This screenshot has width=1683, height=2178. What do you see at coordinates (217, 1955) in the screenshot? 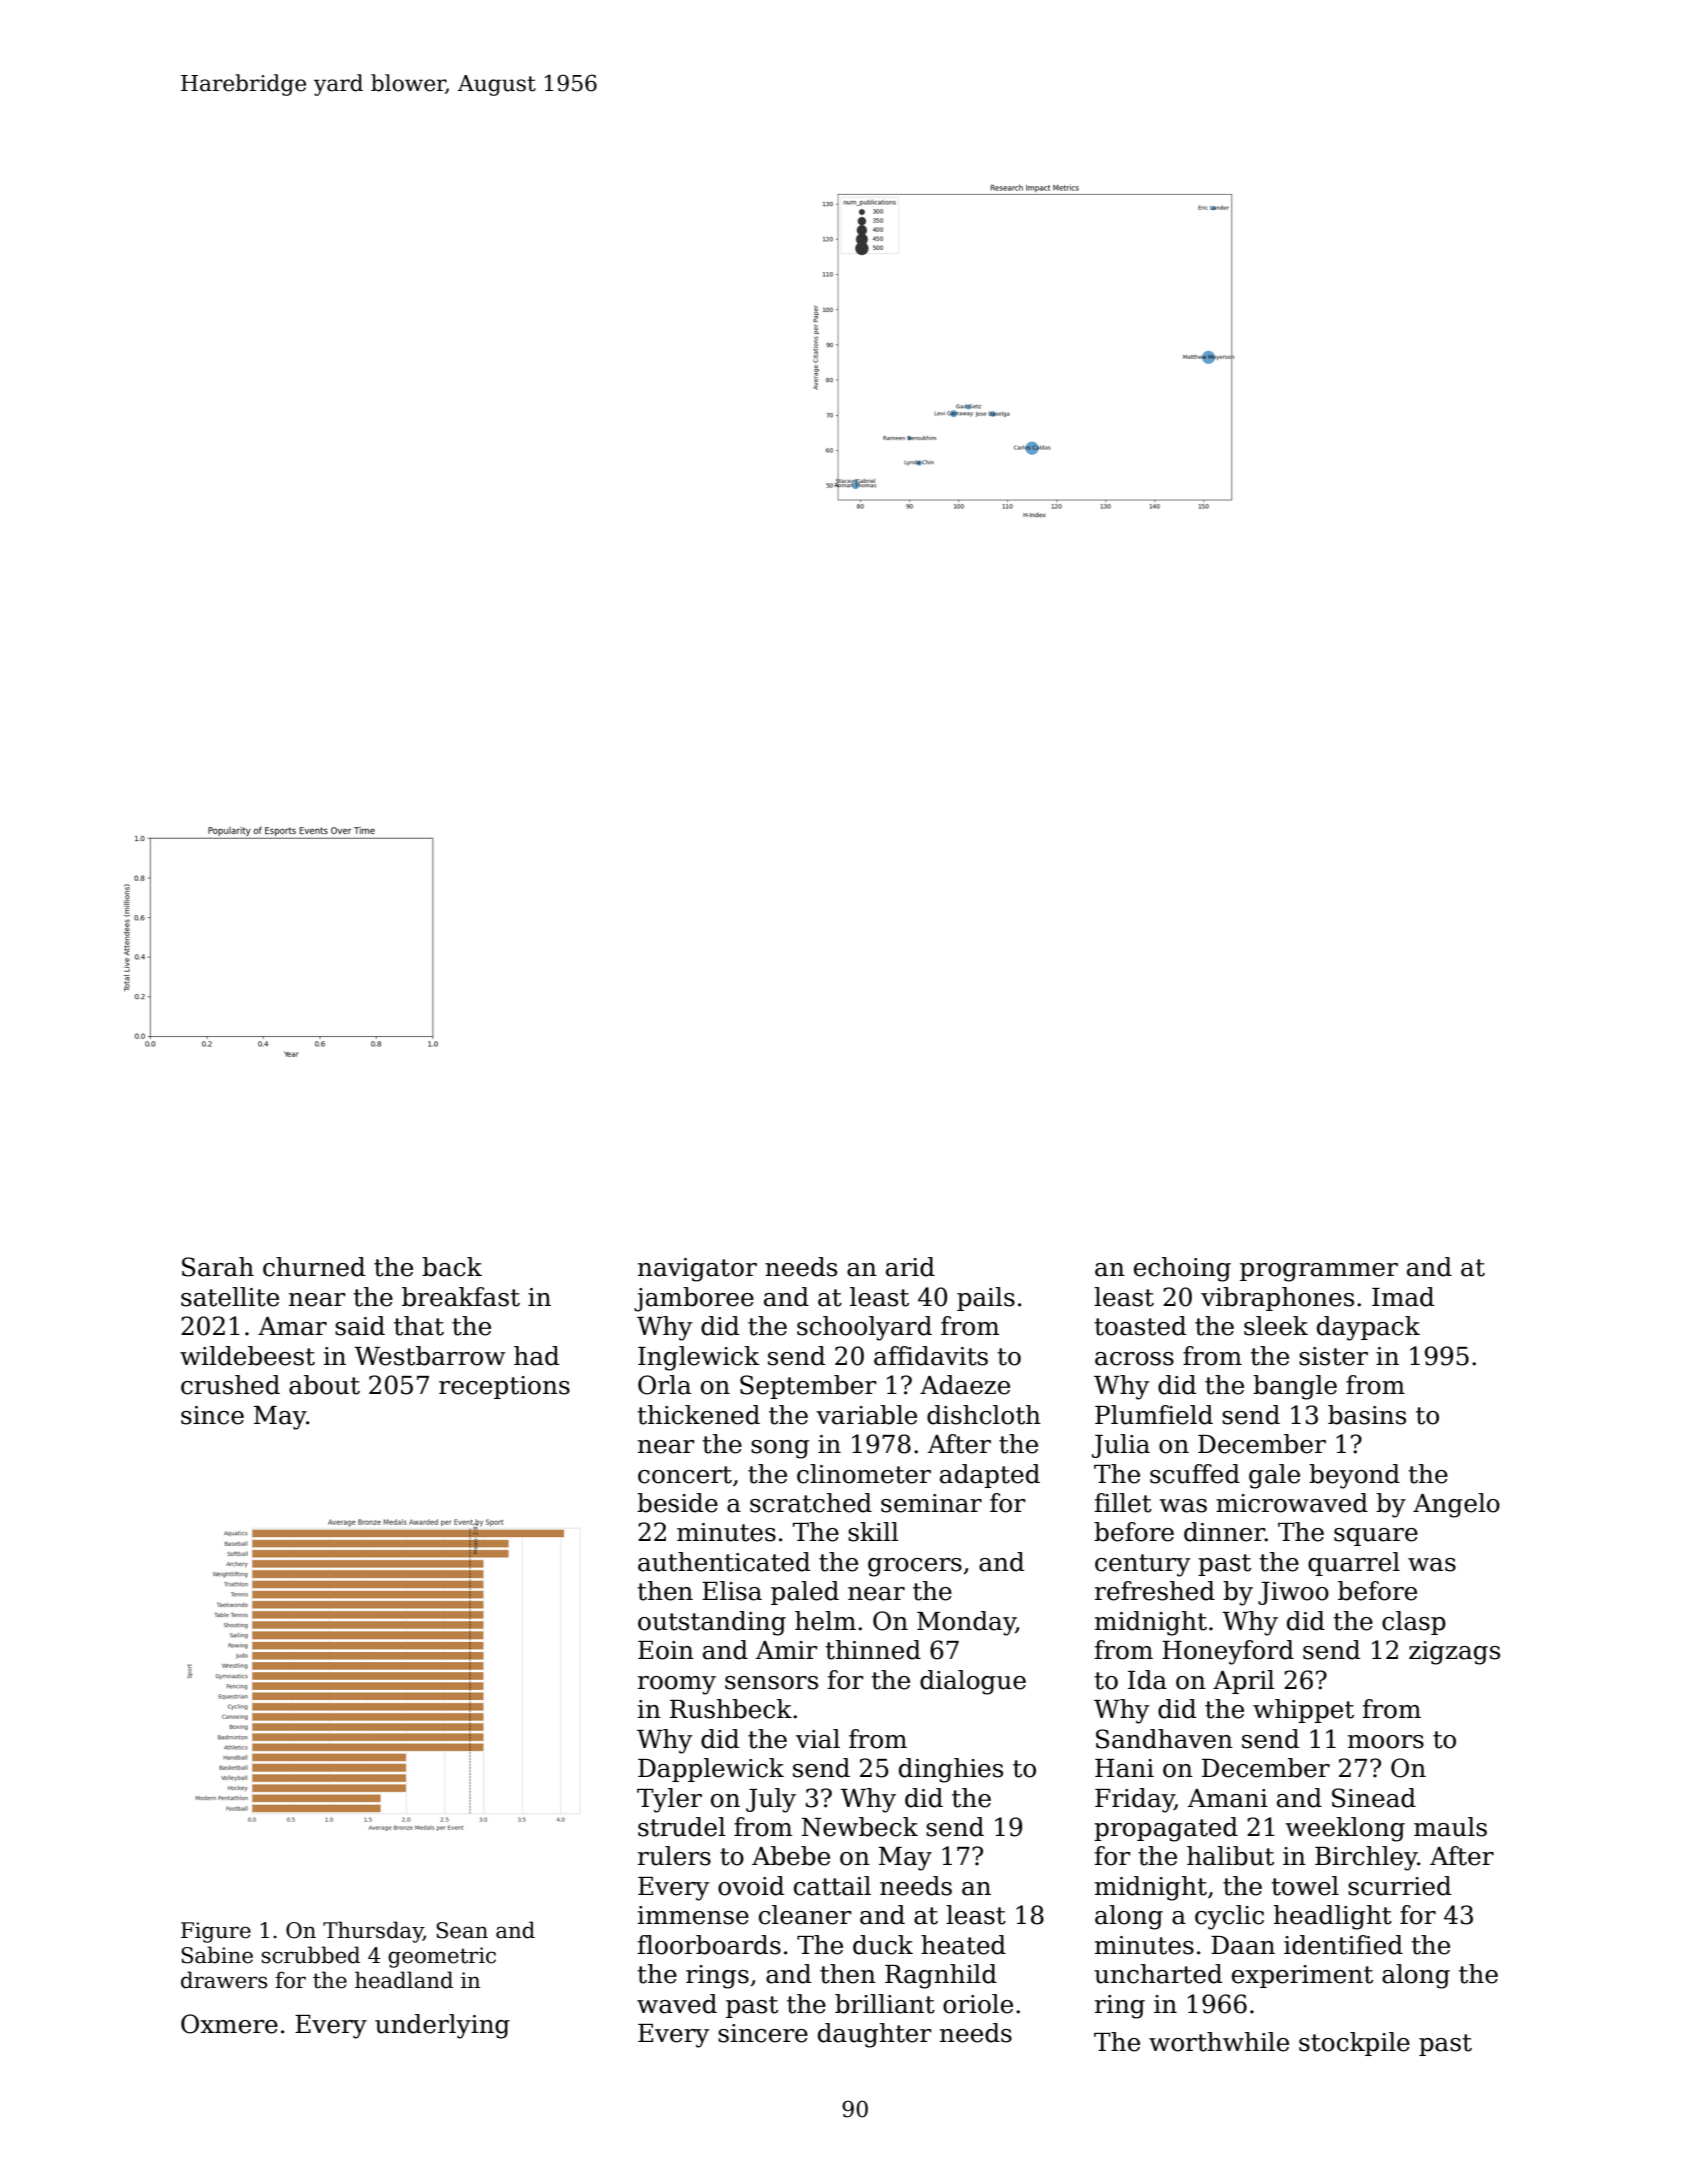
I see `Sabine` at bounding box center [217, 1955].
